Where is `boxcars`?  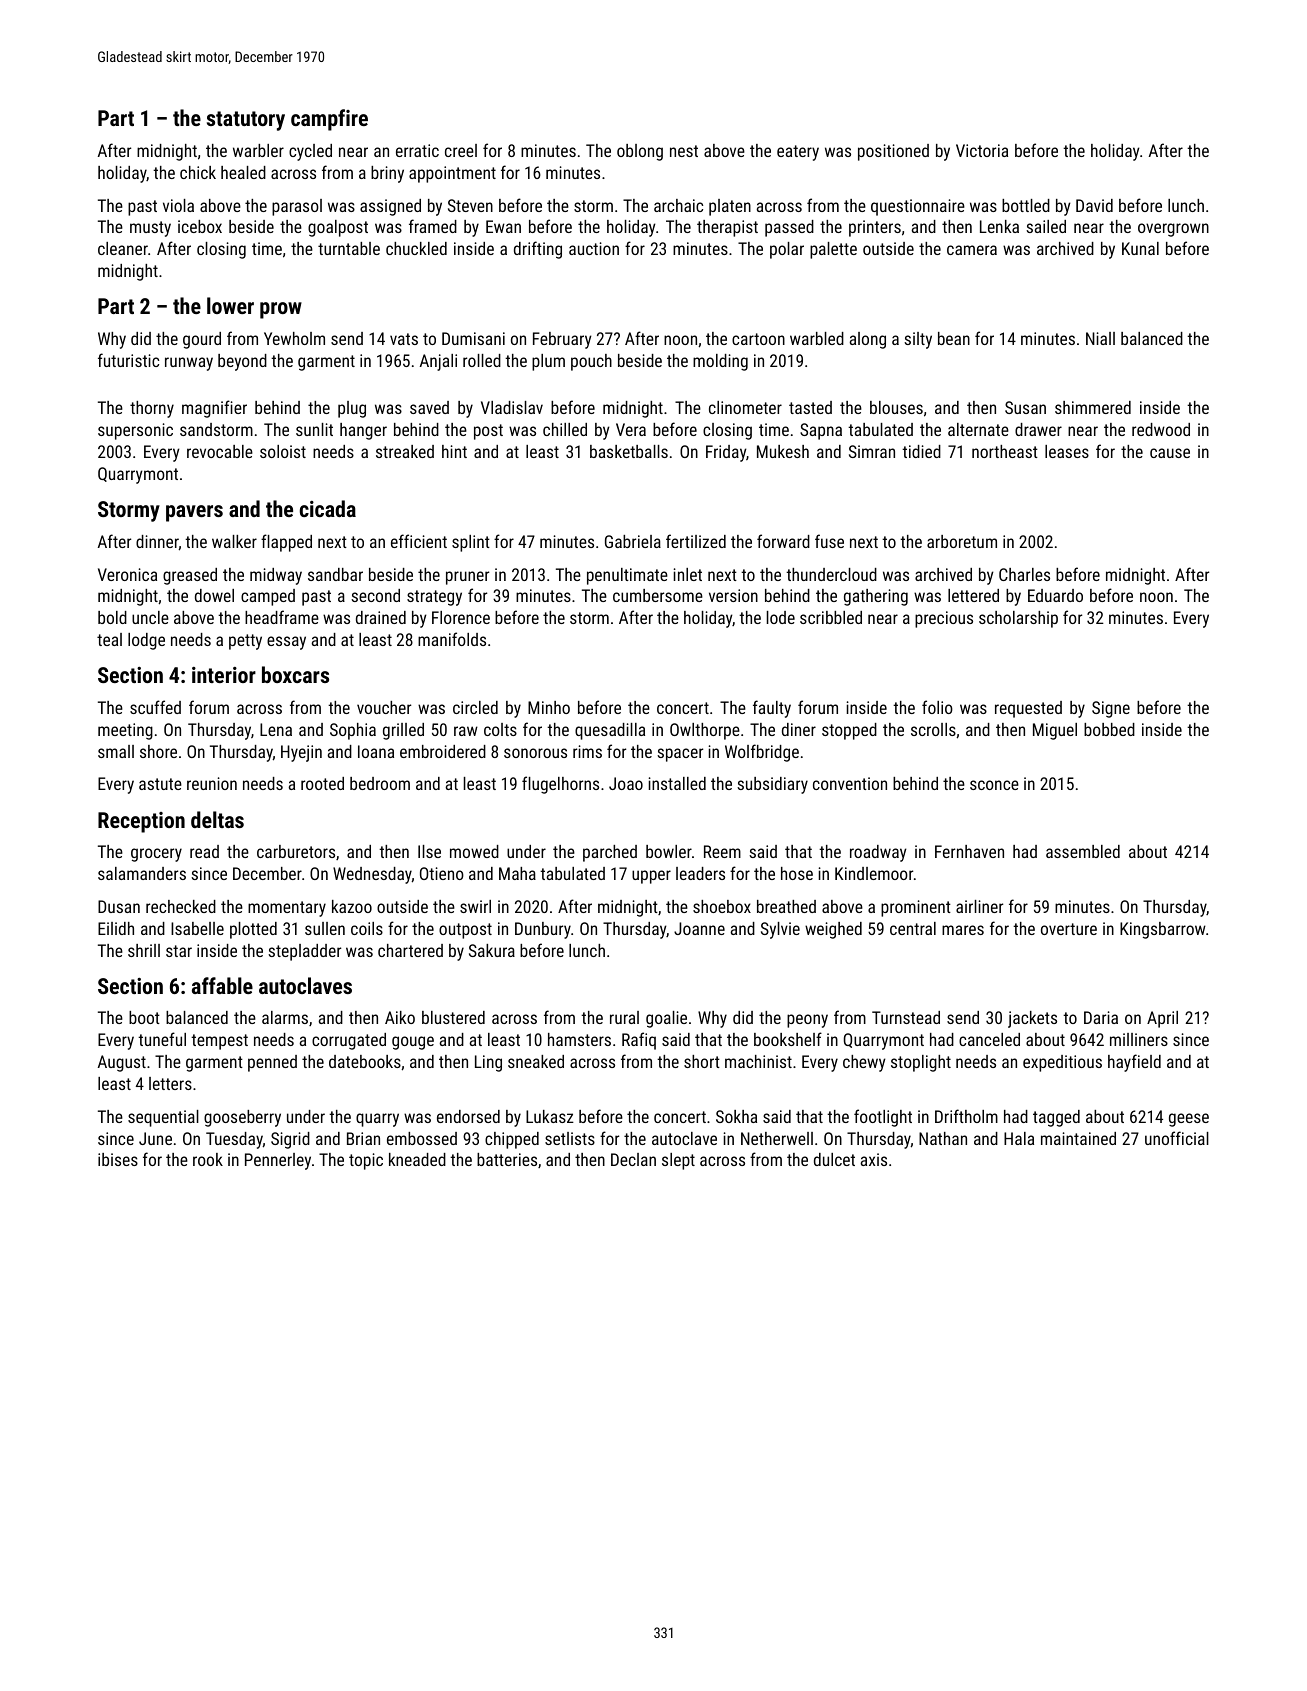 boxcars is located at coordinates (295, 674).
